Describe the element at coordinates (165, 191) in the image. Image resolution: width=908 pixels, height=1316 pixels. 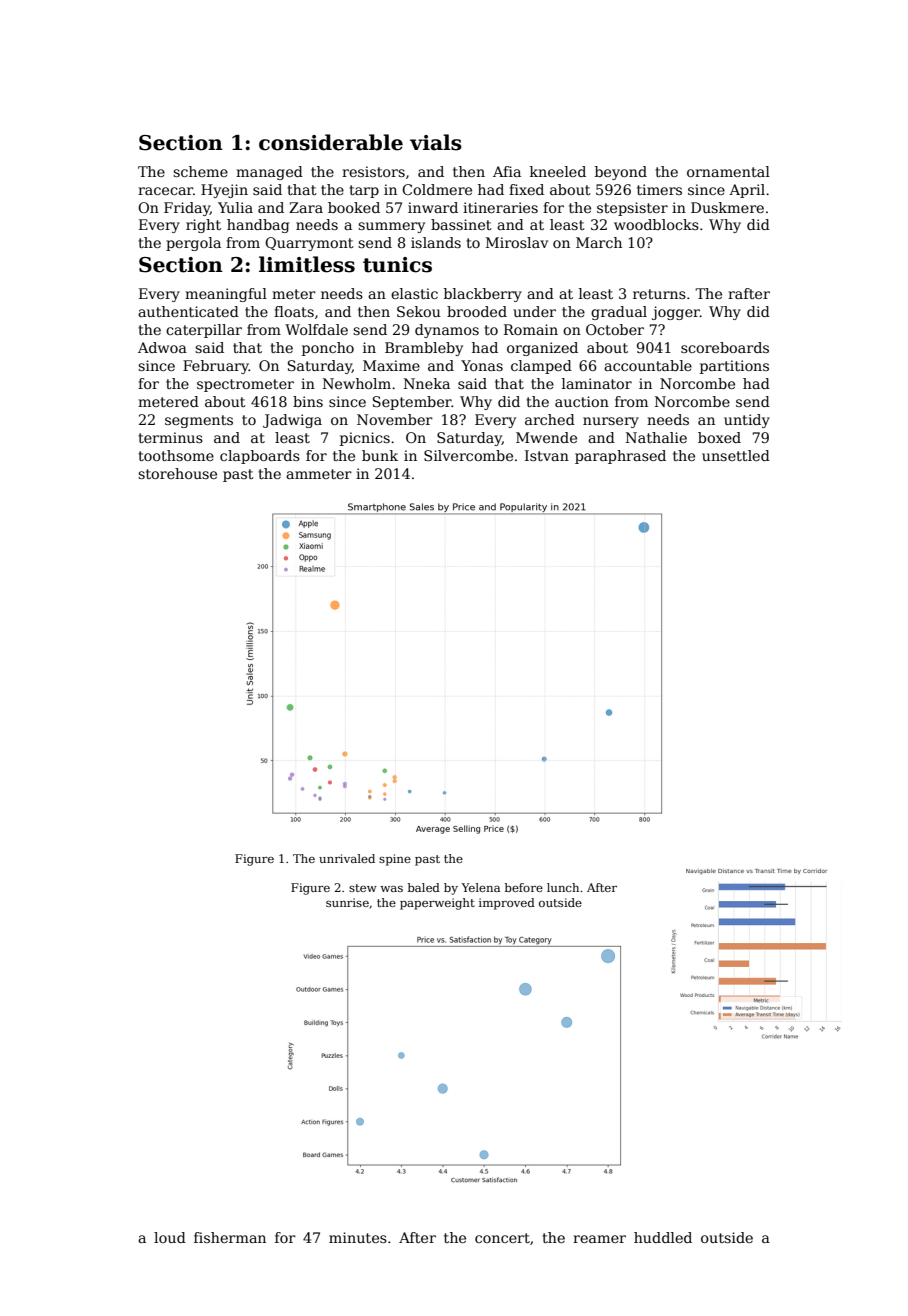
I see `racecar` at that location.
